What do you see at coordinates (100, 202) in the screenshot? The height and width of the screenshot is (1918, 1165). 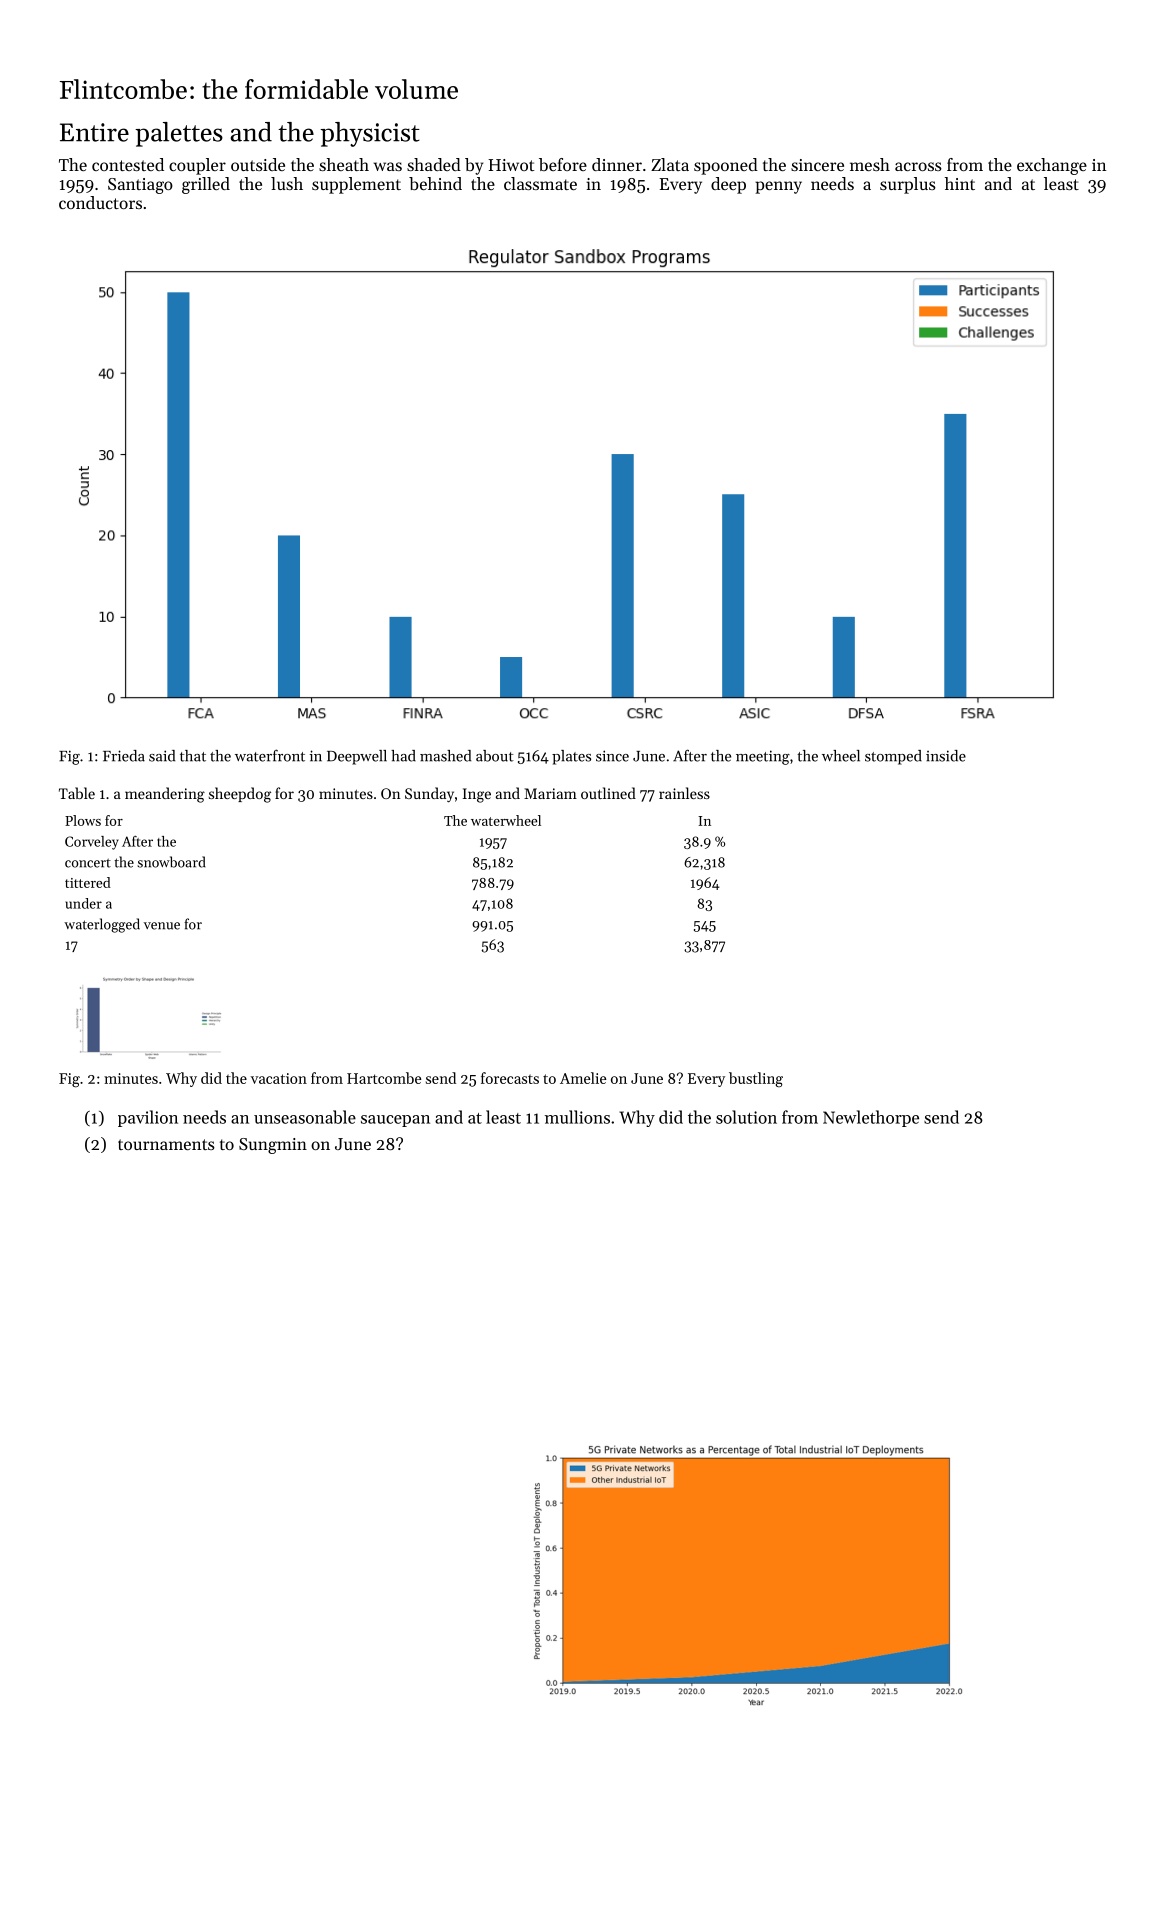 I see `conductors` at bounding box center [100, 202].
